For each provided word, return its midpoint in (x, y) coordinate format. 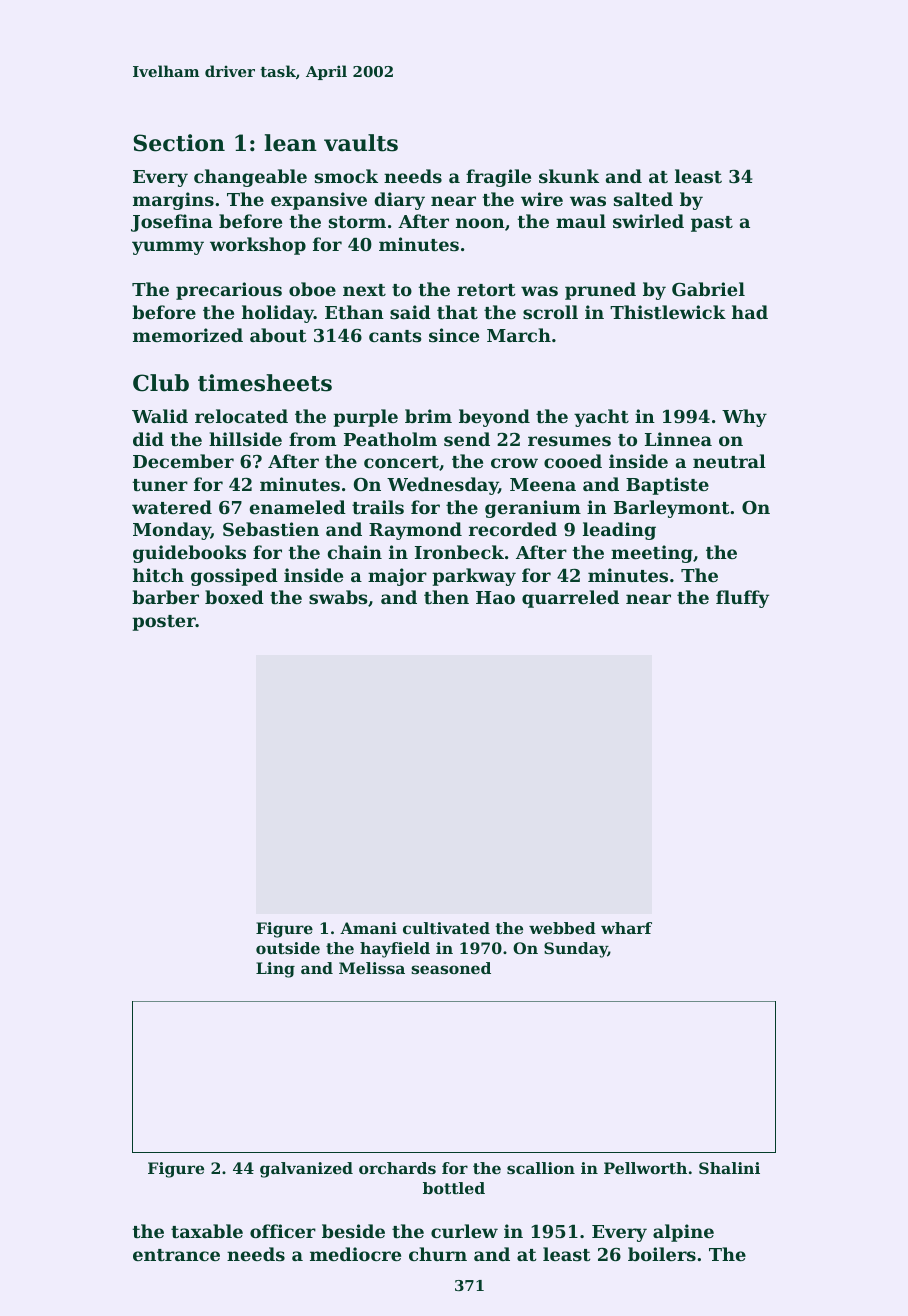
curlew (464, 1231)
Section (179, 143)
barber (165, 597)
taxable (207, 1231)
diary (399, 201)
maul (581, 221)
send (467, 439)
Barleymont (672, 509)
